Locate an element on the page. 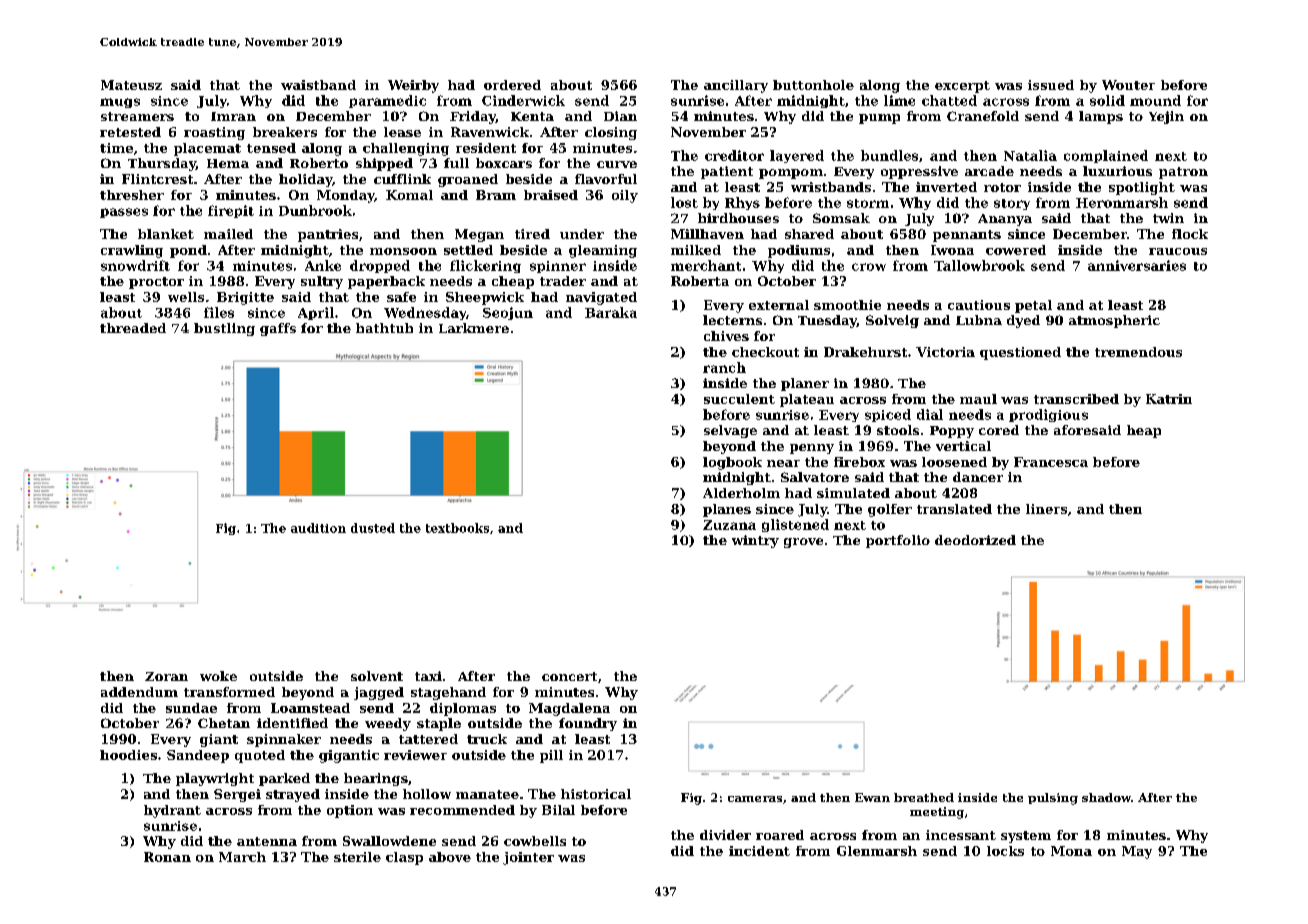 Image resolution: width=1308 pixels, height=924 pixels. audition is located at coordinates (318, 528).
